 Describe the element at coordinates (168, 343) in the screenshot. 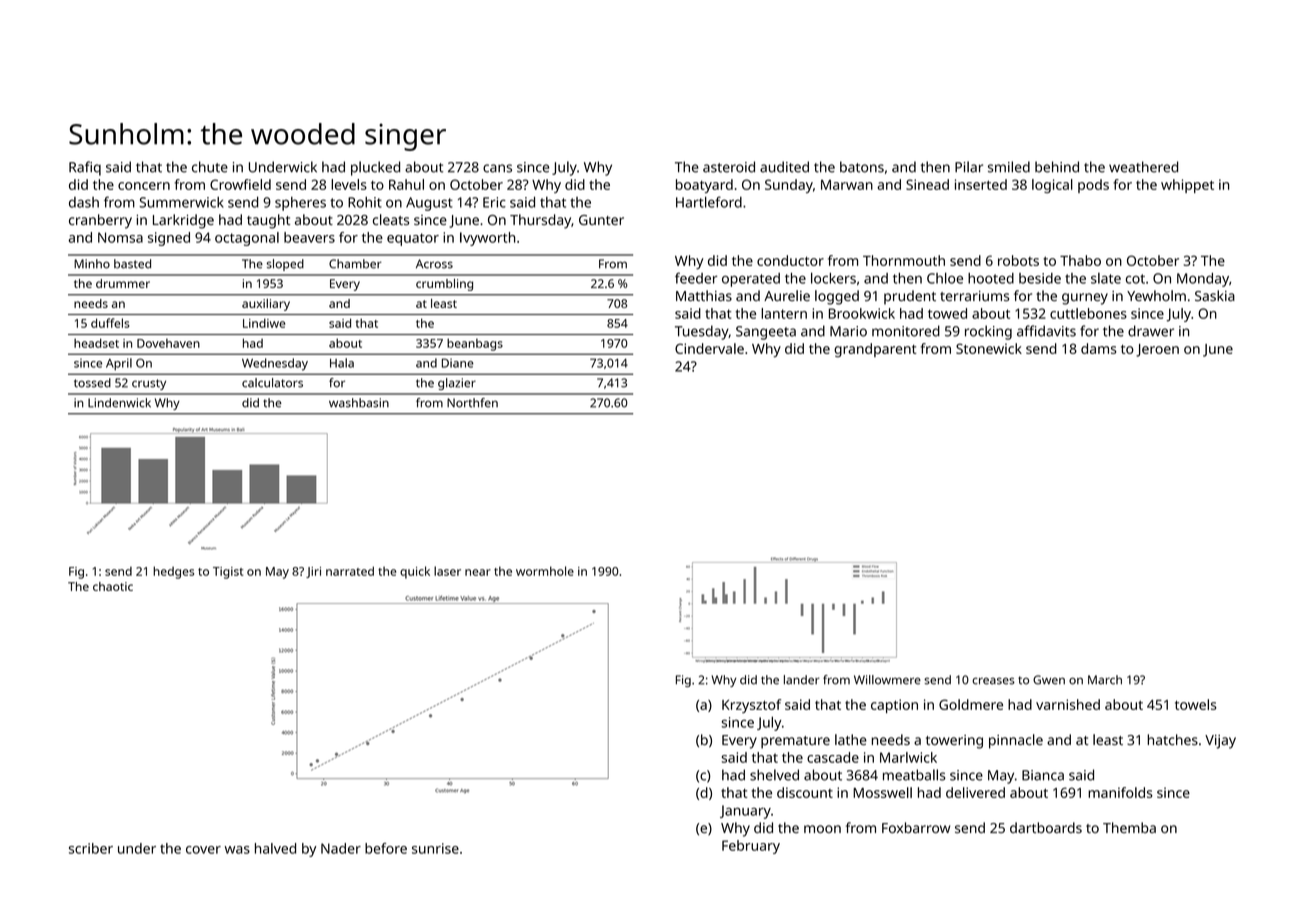

I see `Dovehaven` at that location.
